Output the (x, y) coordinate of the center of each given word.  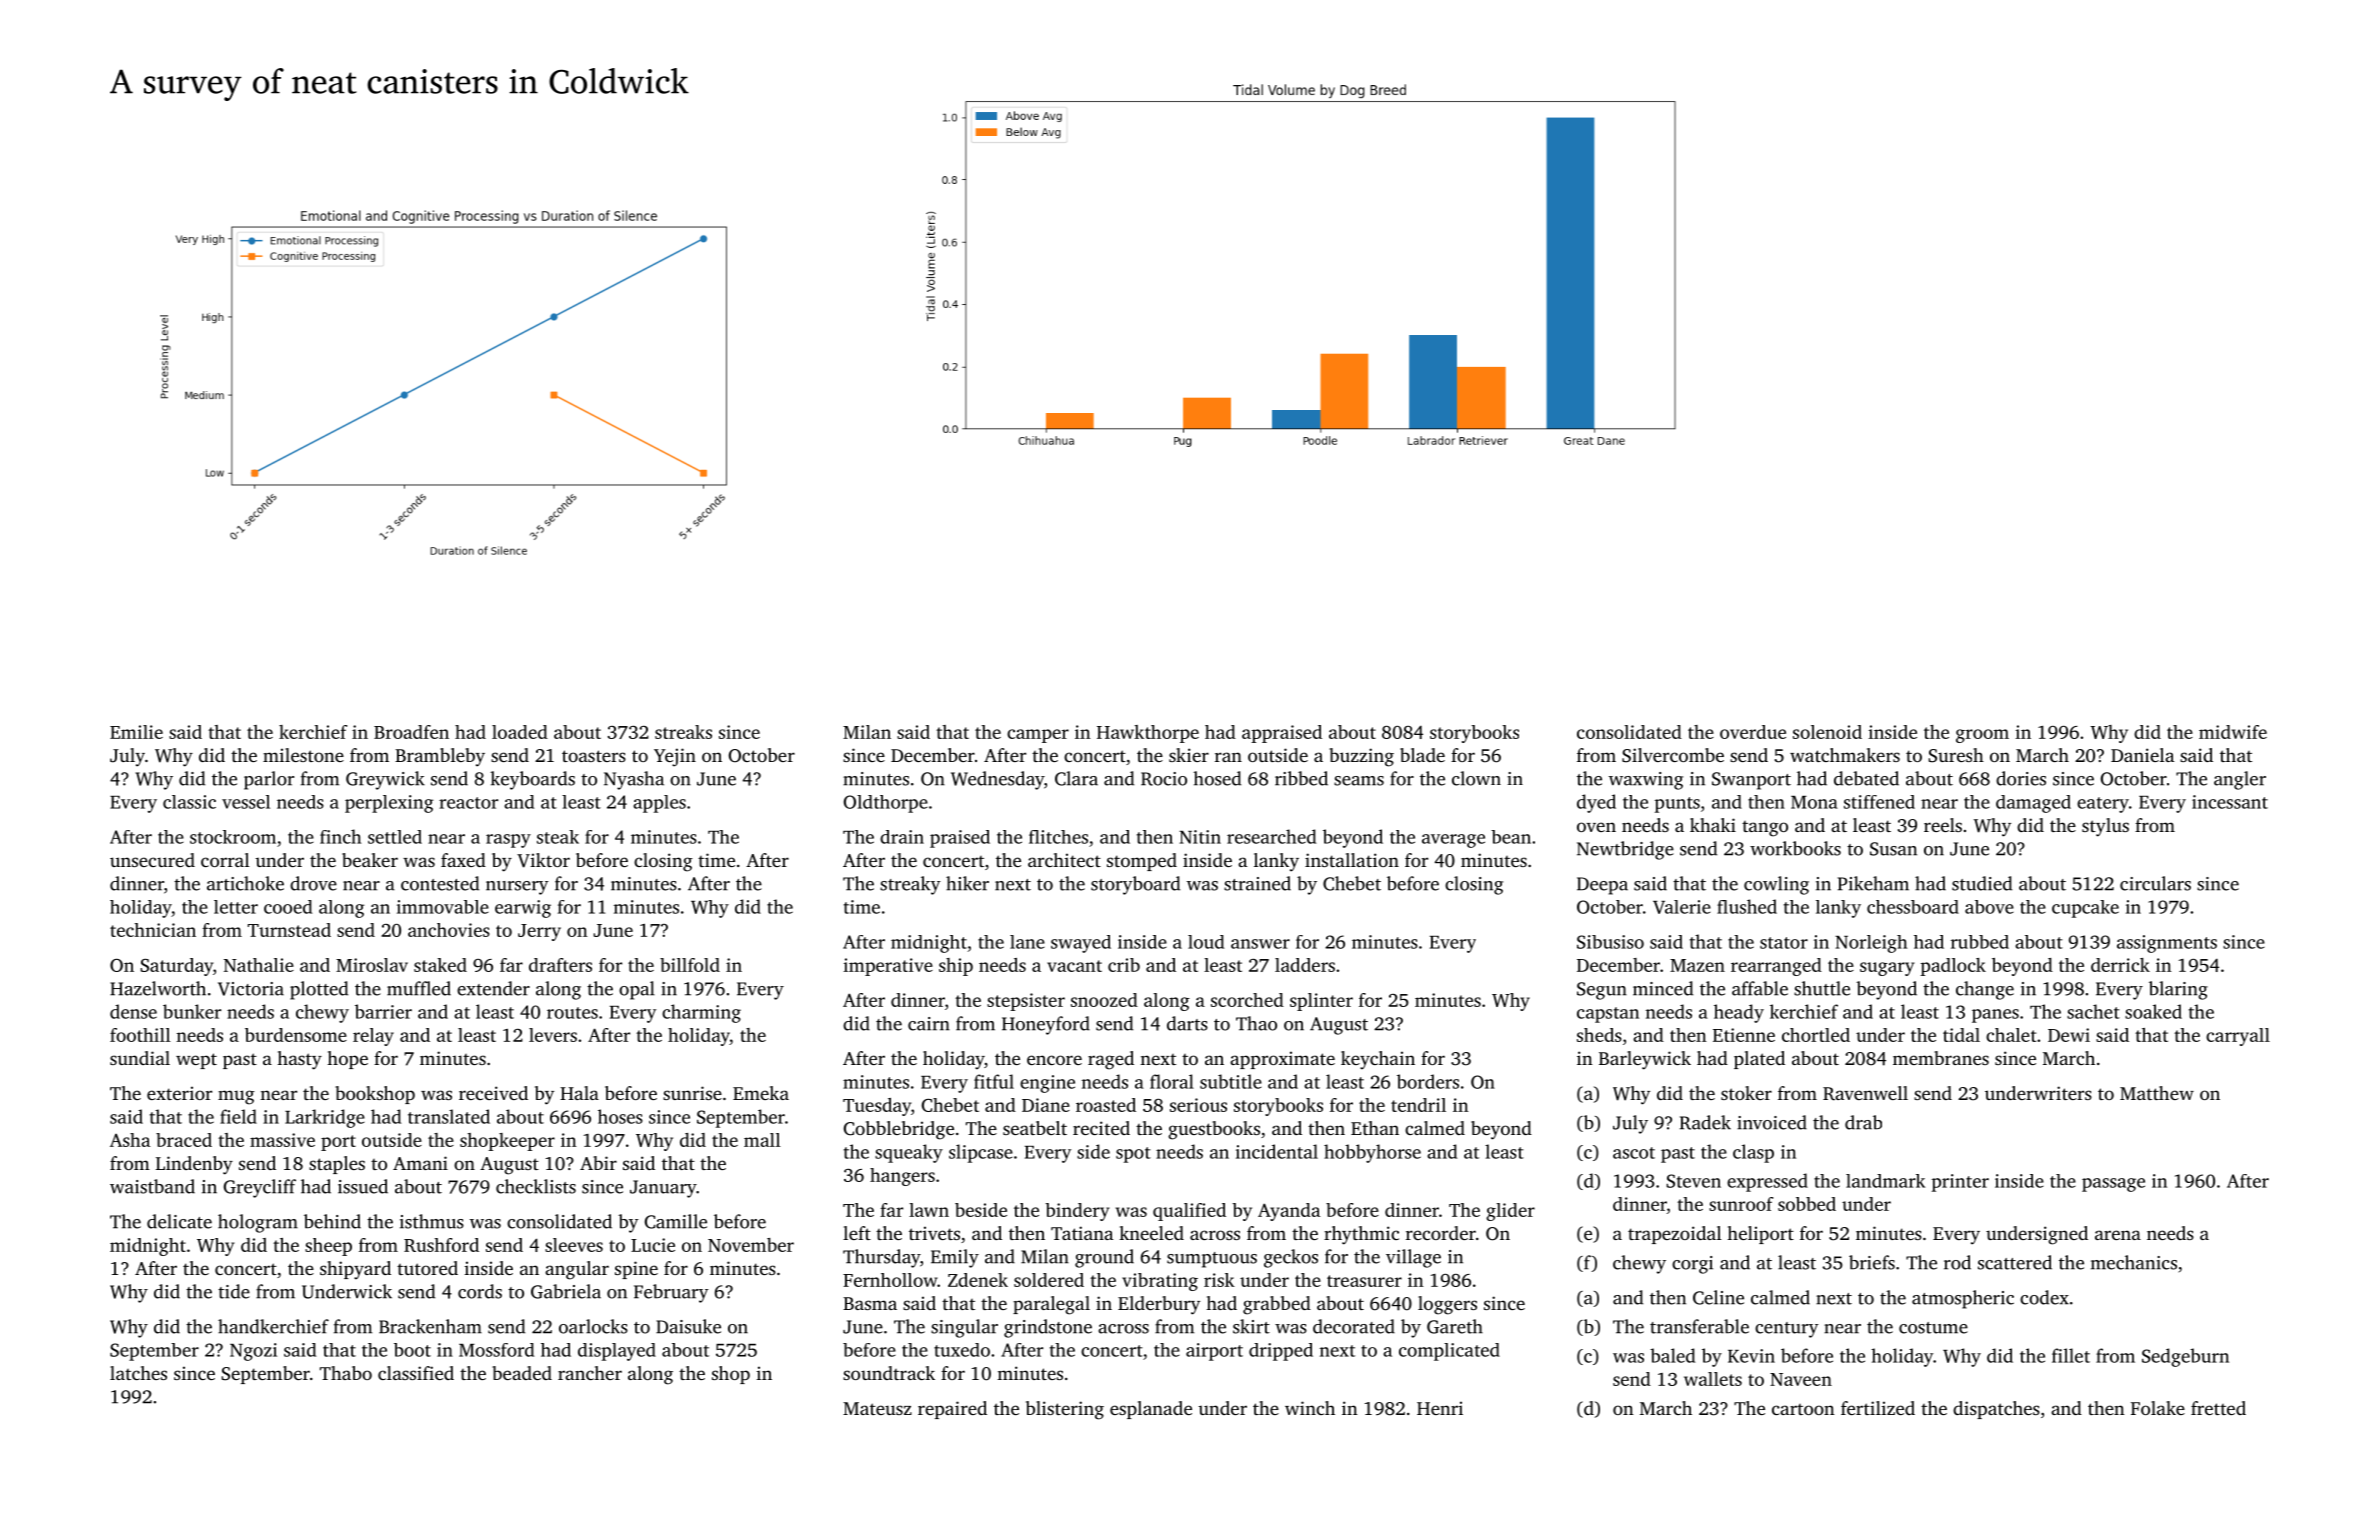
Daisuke (688, 1326)
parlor (269, 780)
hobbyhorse (1372, 1153)
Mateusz (877, 1408)
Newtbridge (1625, 850)
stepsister (1026, 1002)
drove (313, 883)
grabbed (1277, 1305)
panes (1995, 1016)
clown (1476, 778)
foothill (140, 1035)
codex (2044, 1297)
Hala (579, 1093)
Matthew (2157, 1093)
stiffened (1879, 802)
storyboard (1135, 885)
